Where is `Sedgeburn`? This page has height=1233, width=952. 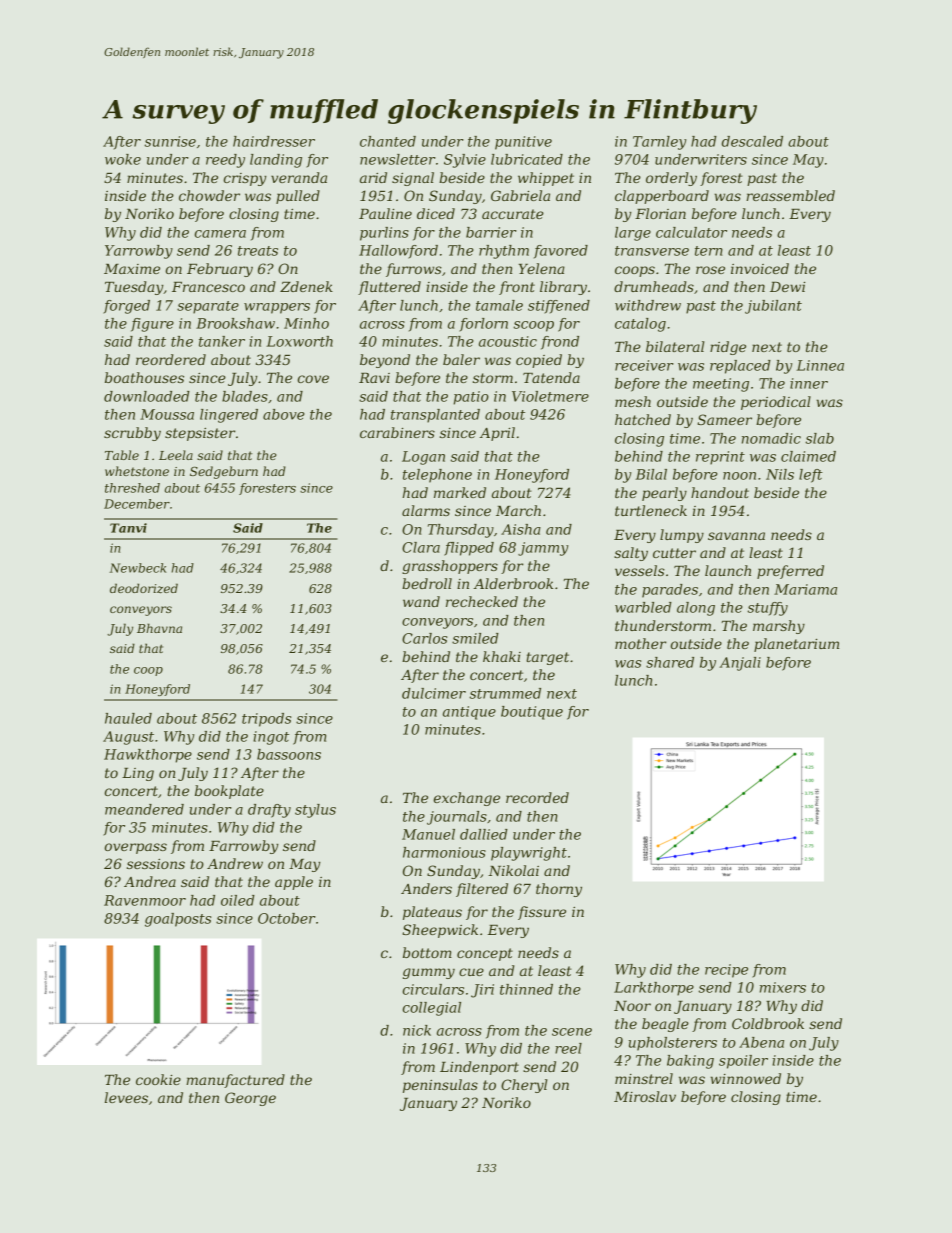 Sedgeburn is located at coordinates (224, 472).
